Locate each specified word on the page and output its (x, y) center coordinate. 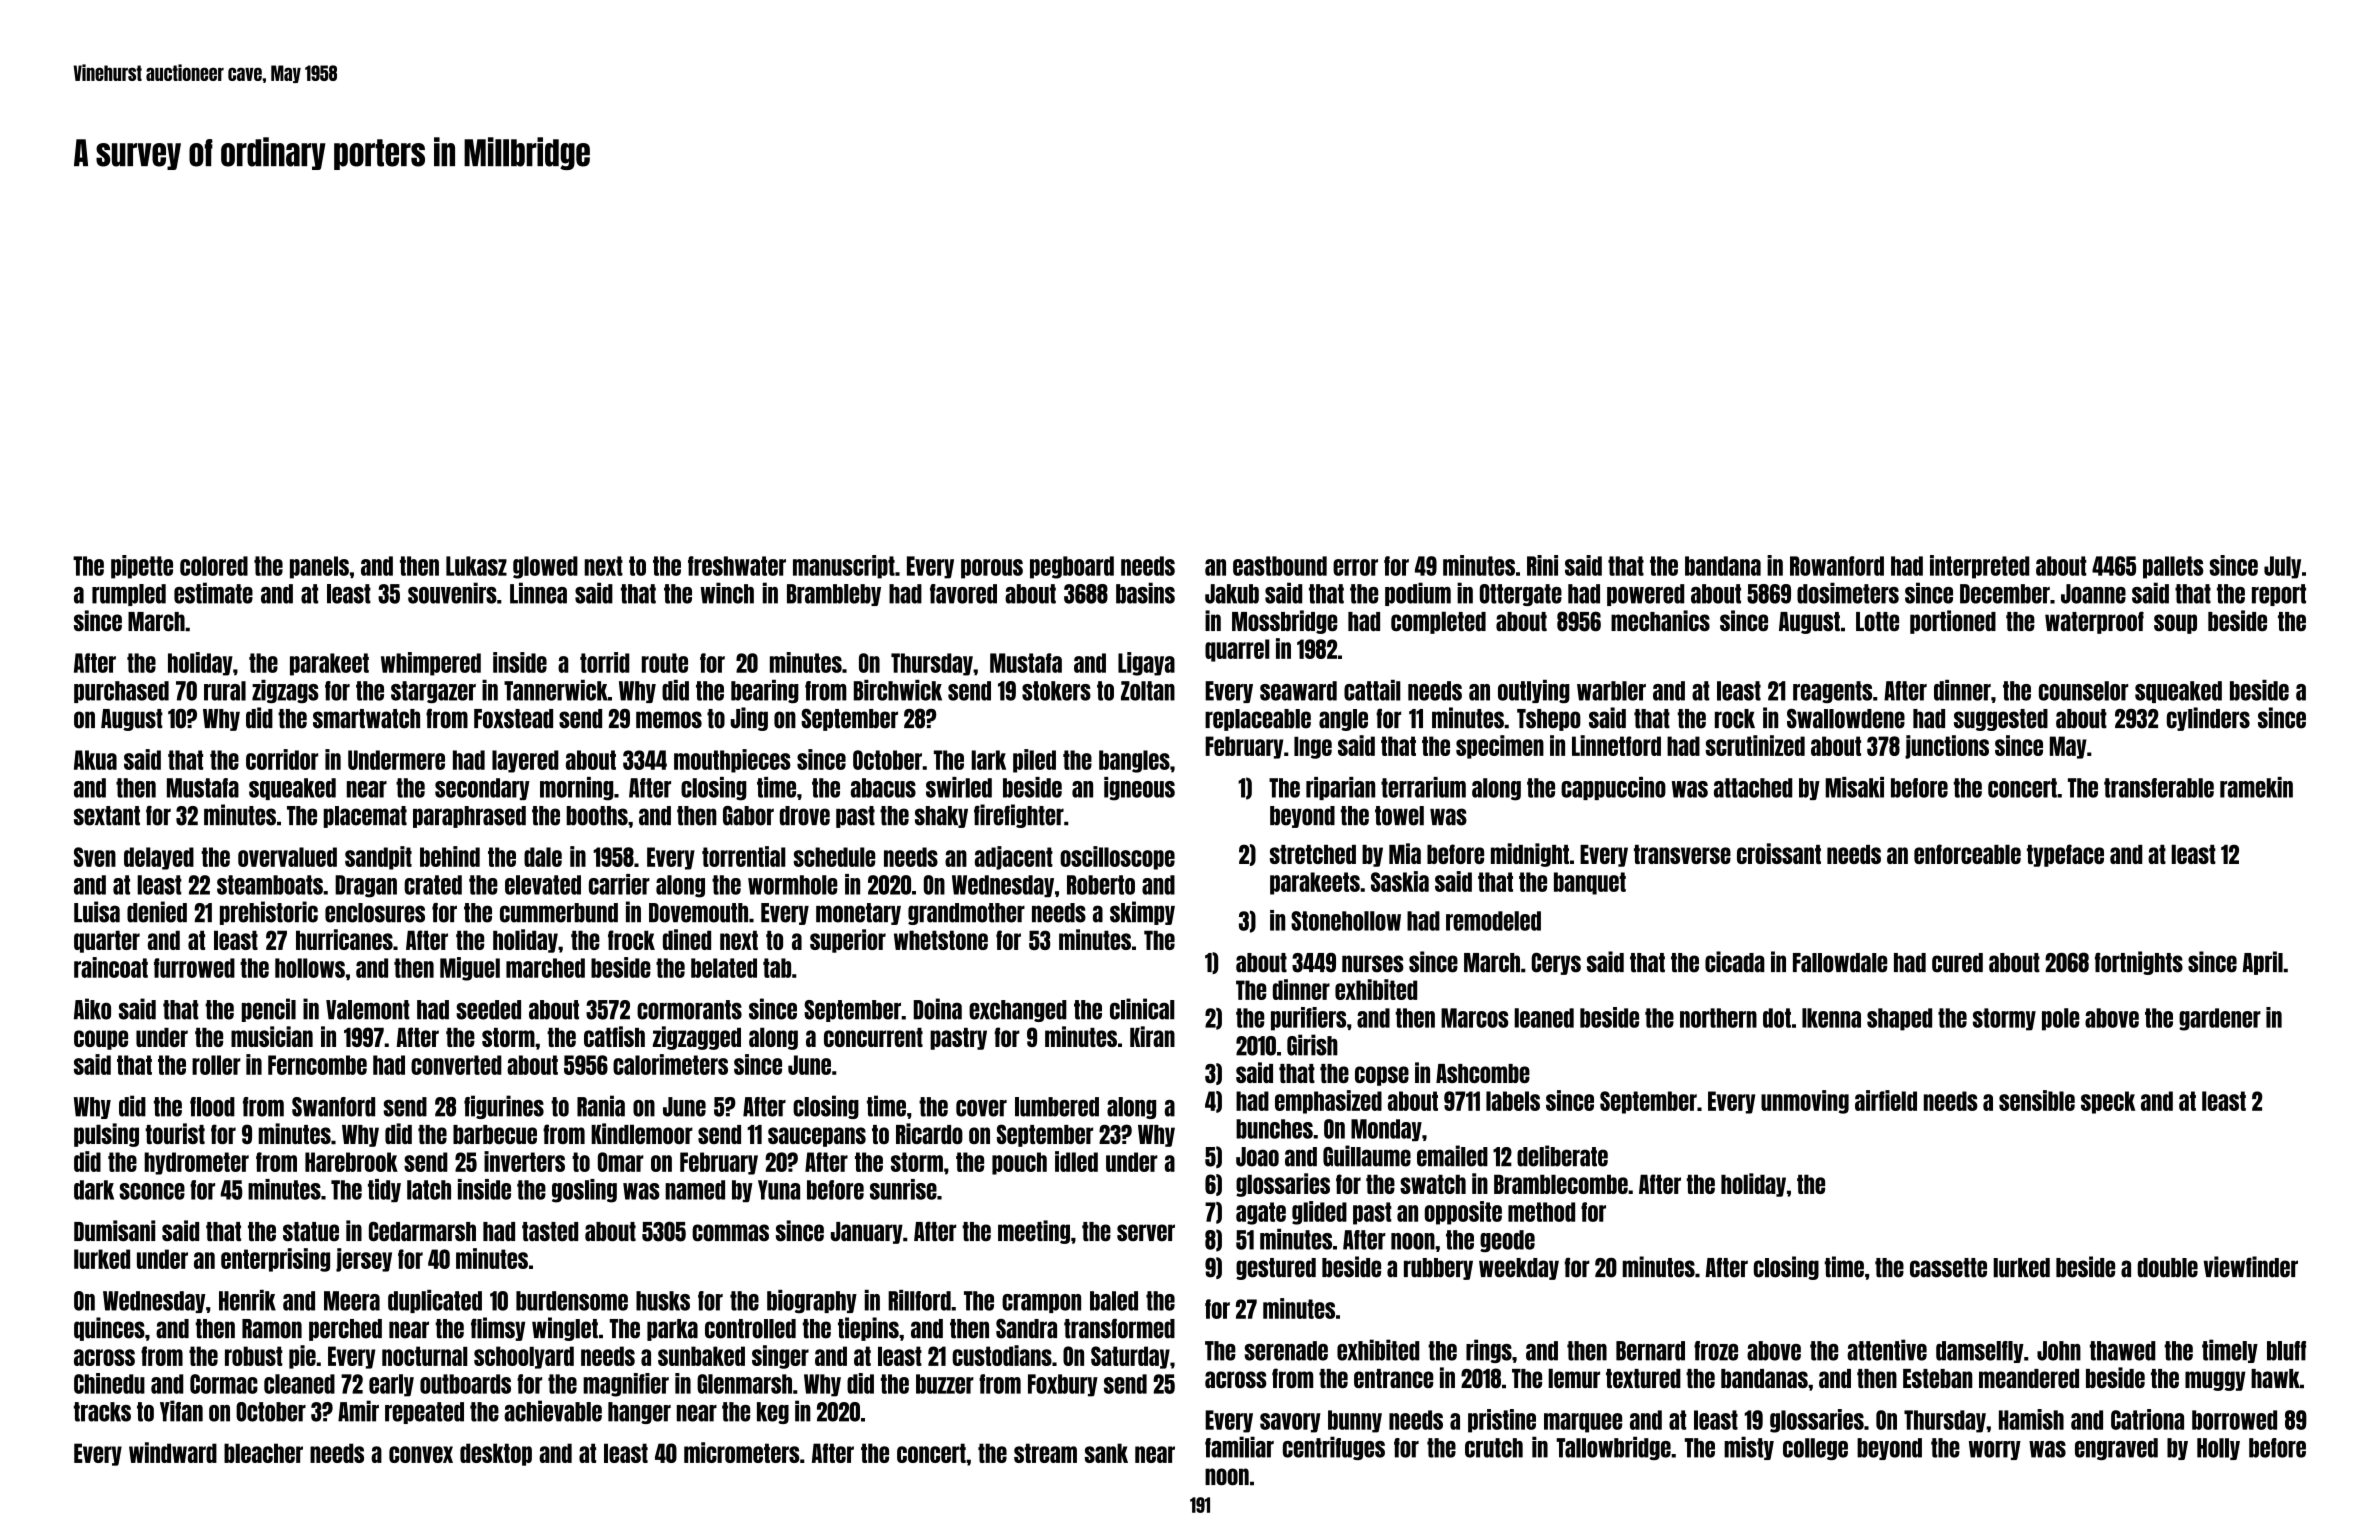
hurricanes (344, 939)
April (2263, 963)
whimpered (431, 664)
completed (1438, 622)
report (2279, 595)
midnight (1530, 855)
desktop (496, 1454)
